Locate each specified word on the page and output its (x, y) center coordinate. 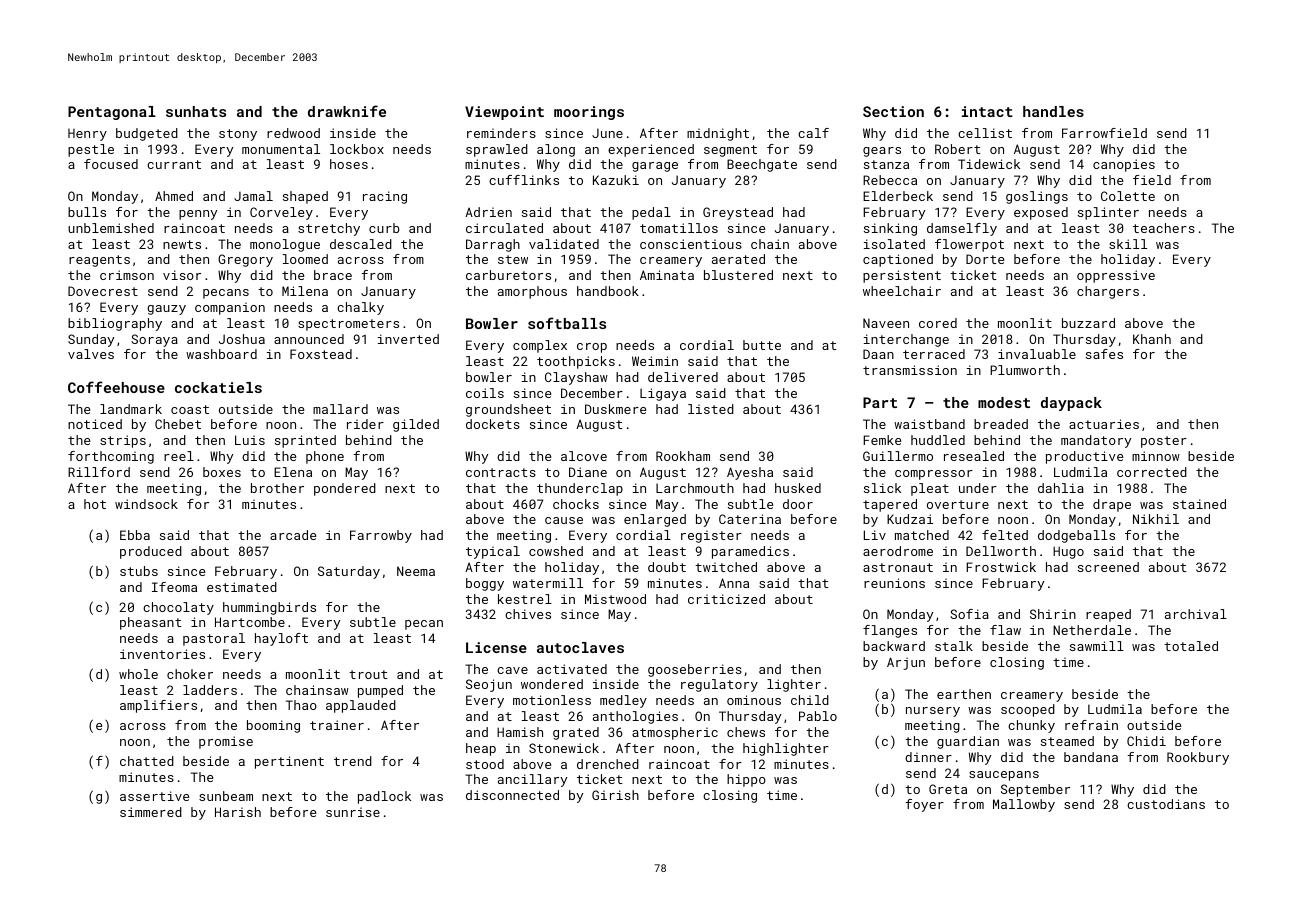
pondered (345, 489)
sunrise (353, 812)
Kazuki (616, 180)
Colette (1128, 196)
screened (1108, 567)
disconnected (512, 795)
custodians (1166, 804)
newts (182, 244)
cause (564, 520)
